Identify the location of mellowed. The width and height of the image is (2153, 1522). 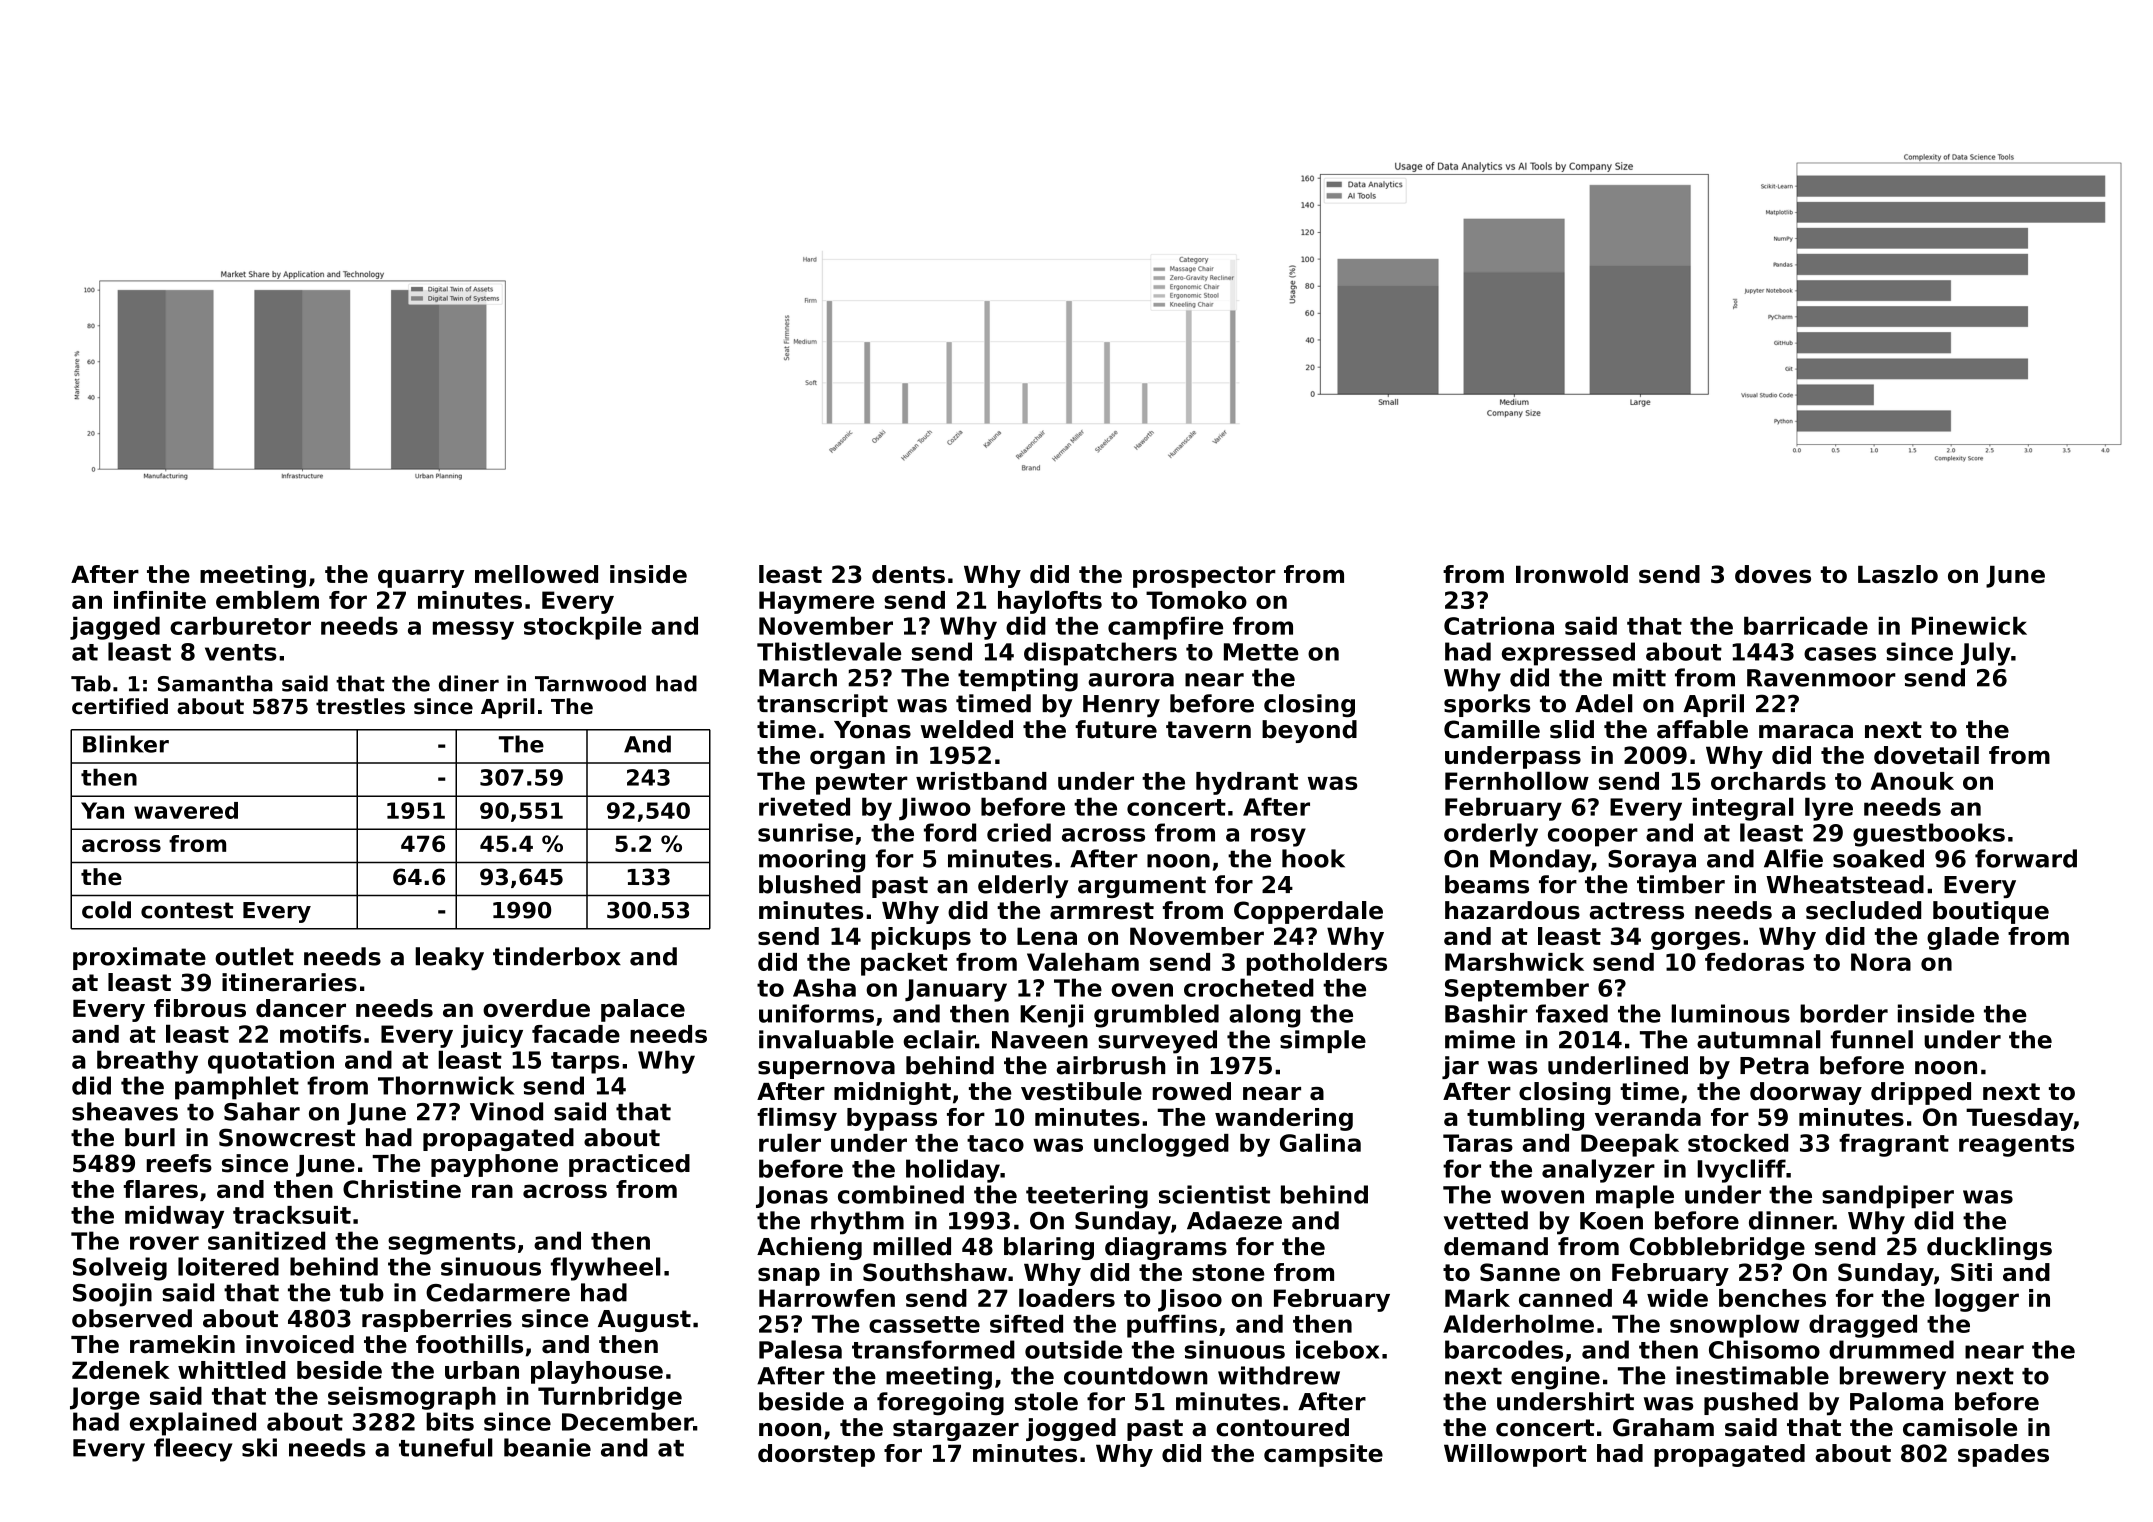
(536, 574).
